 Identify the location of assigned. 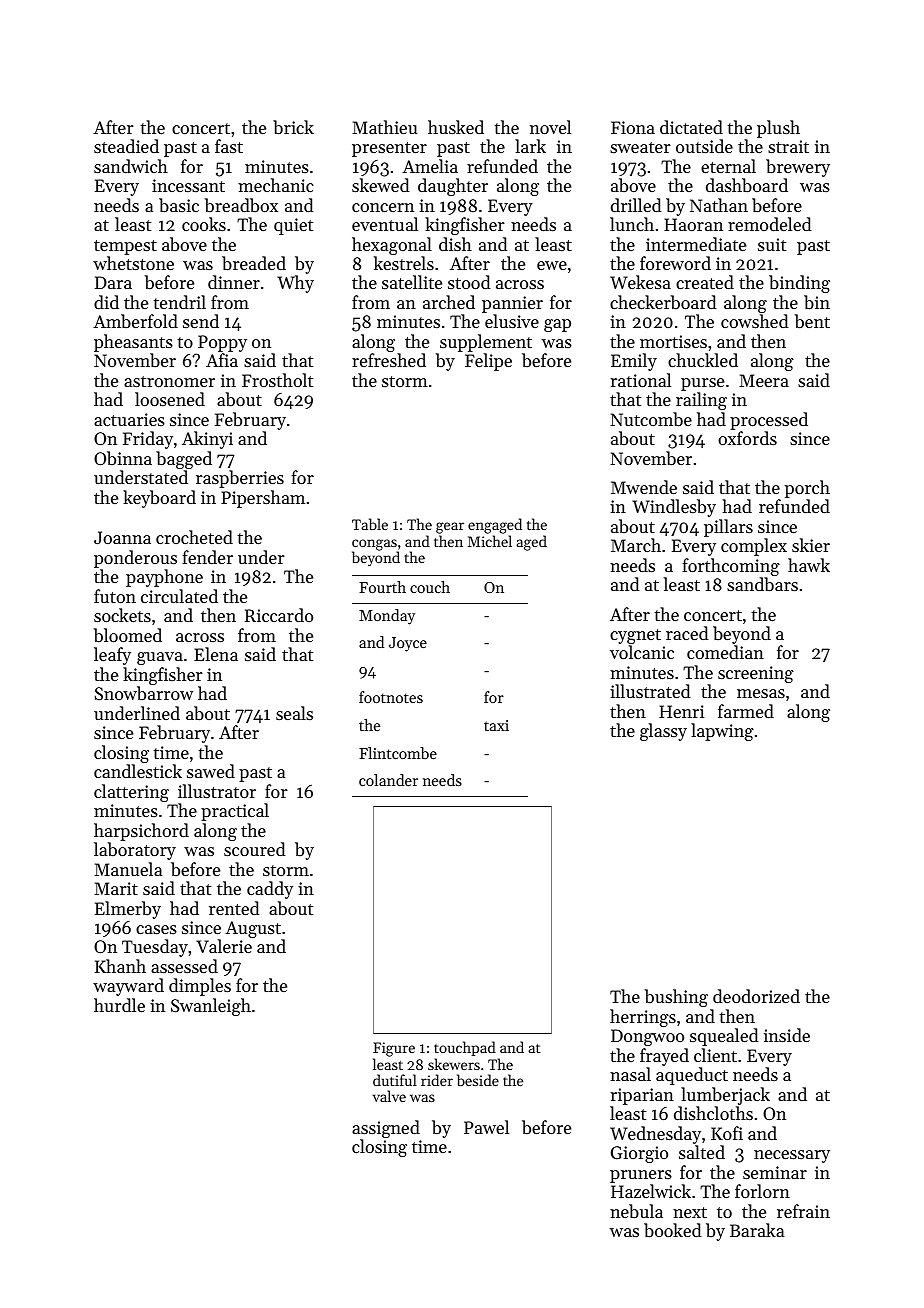
(386, 1129).
